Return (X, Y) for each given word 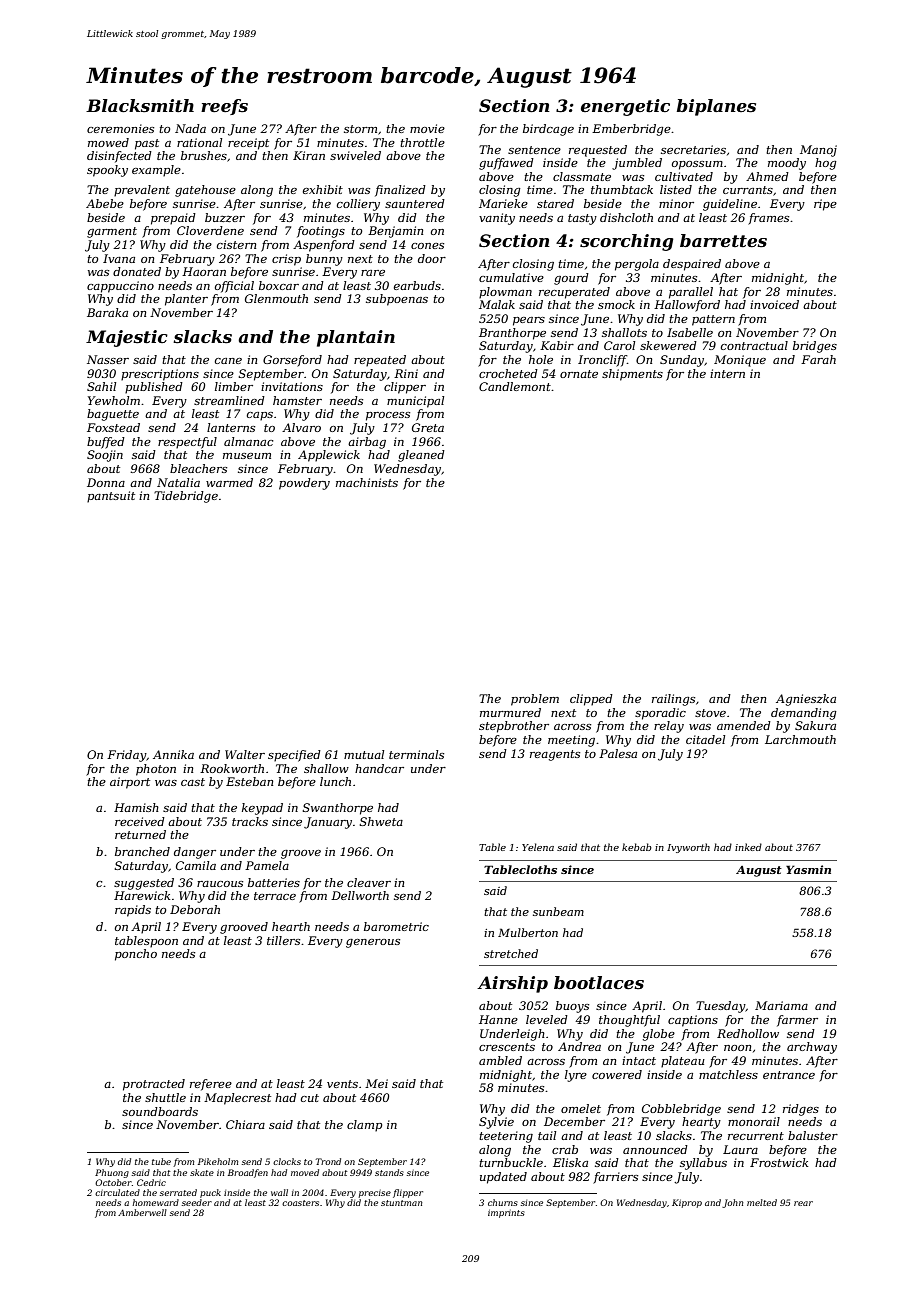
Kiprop (687, 1203)
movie (427, 128)
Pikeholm (218, 1161)
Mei (376, 1083)
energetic (625, 107)
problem (535, 700)
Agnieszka (806, 700)
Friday (126, 756)
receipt (248, 144)
